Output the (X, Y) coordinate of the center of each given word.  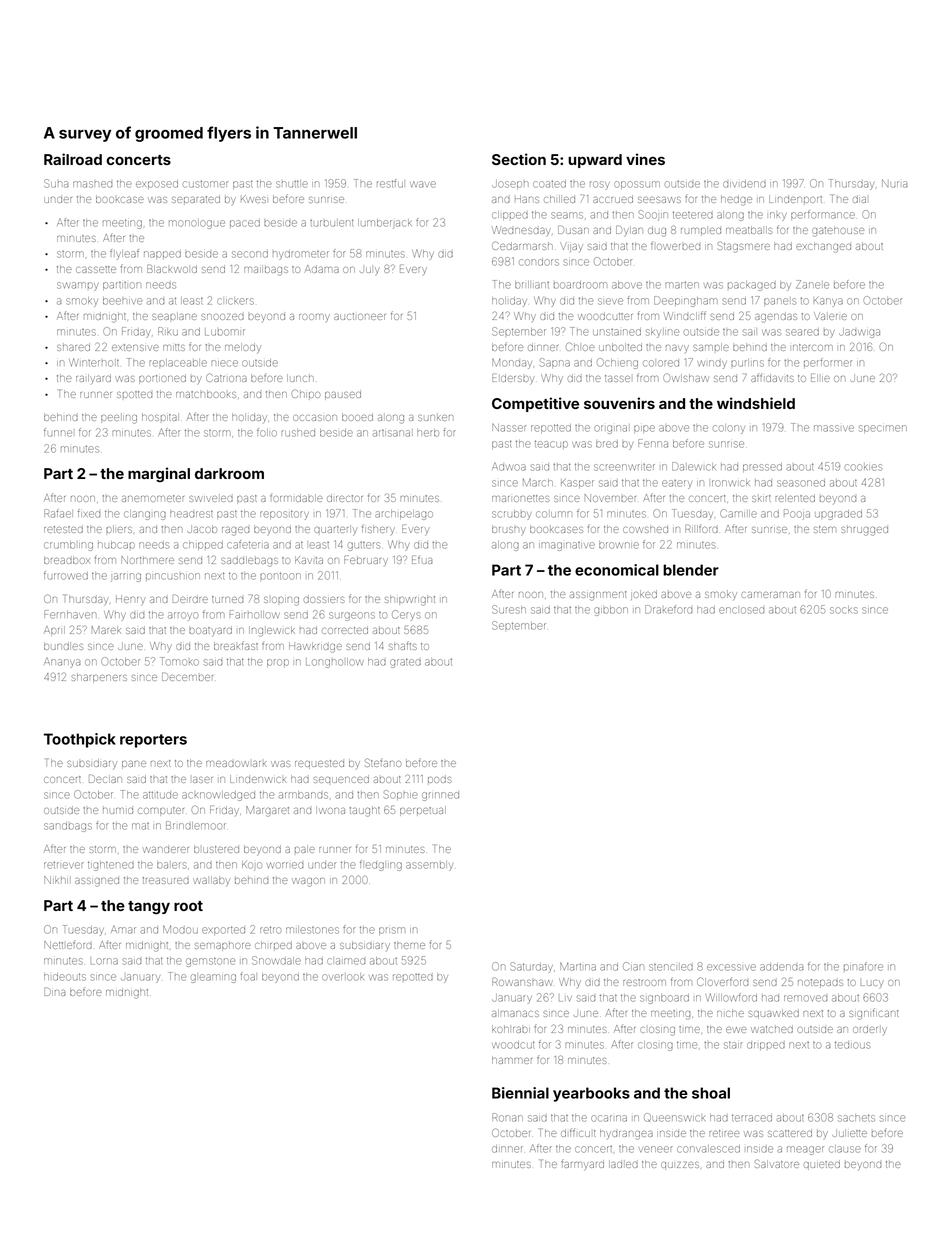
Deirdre (190, 599)
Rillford (701, 529)
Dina (54, 992)
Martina (578, 966)
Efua (422, 559)
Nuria (894, 183)
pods (440, 779)
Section (519, 159)
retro (270, 930)
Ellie (820, 378)
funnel (58, 432)
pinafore (863, 966)
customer (205, 184)
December (187, 677)
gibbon (611, 611)
